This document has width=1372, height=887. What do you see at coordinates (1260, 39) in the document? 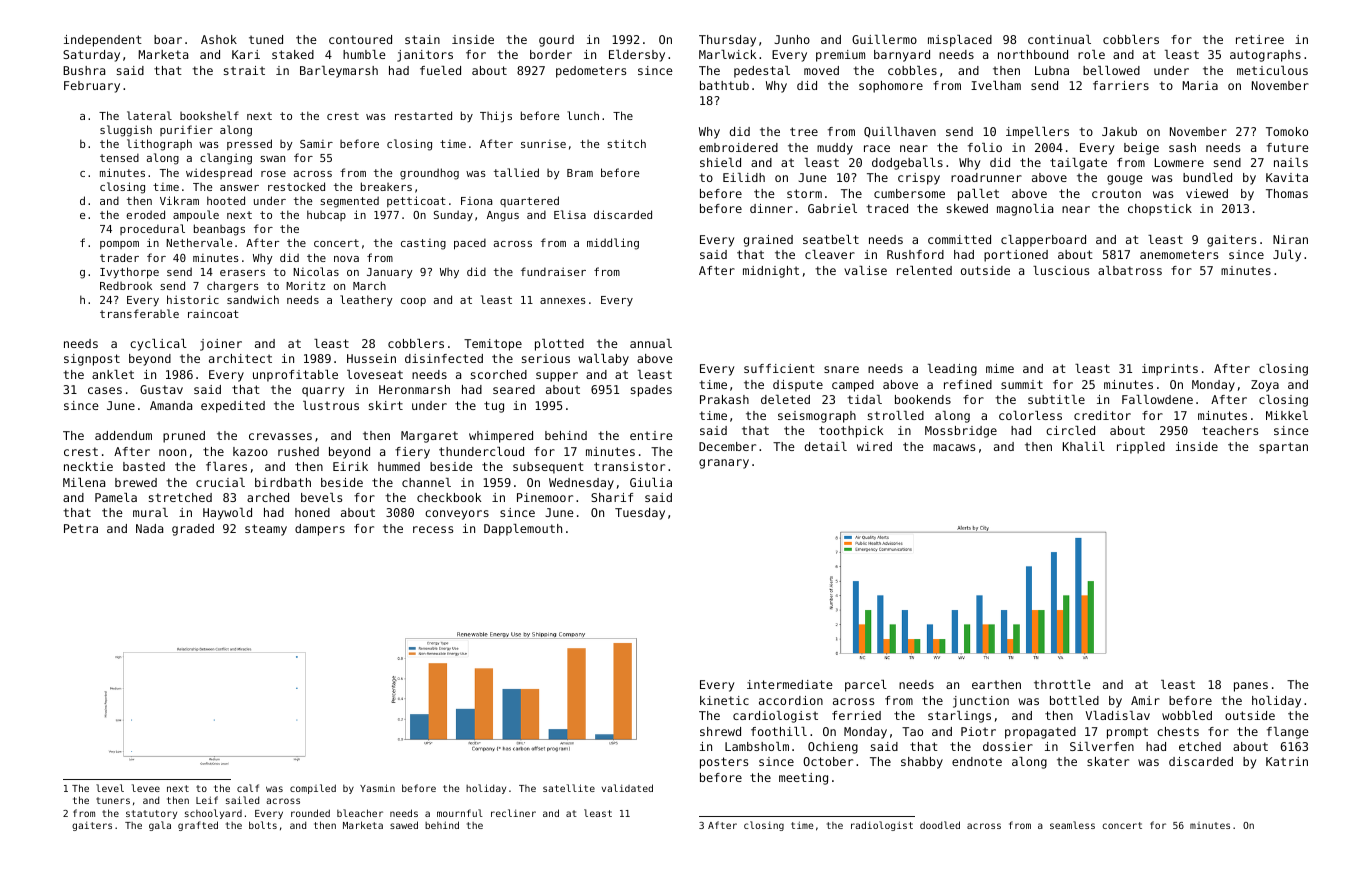
I see `retiree` at bounding box center [1260, 39].
